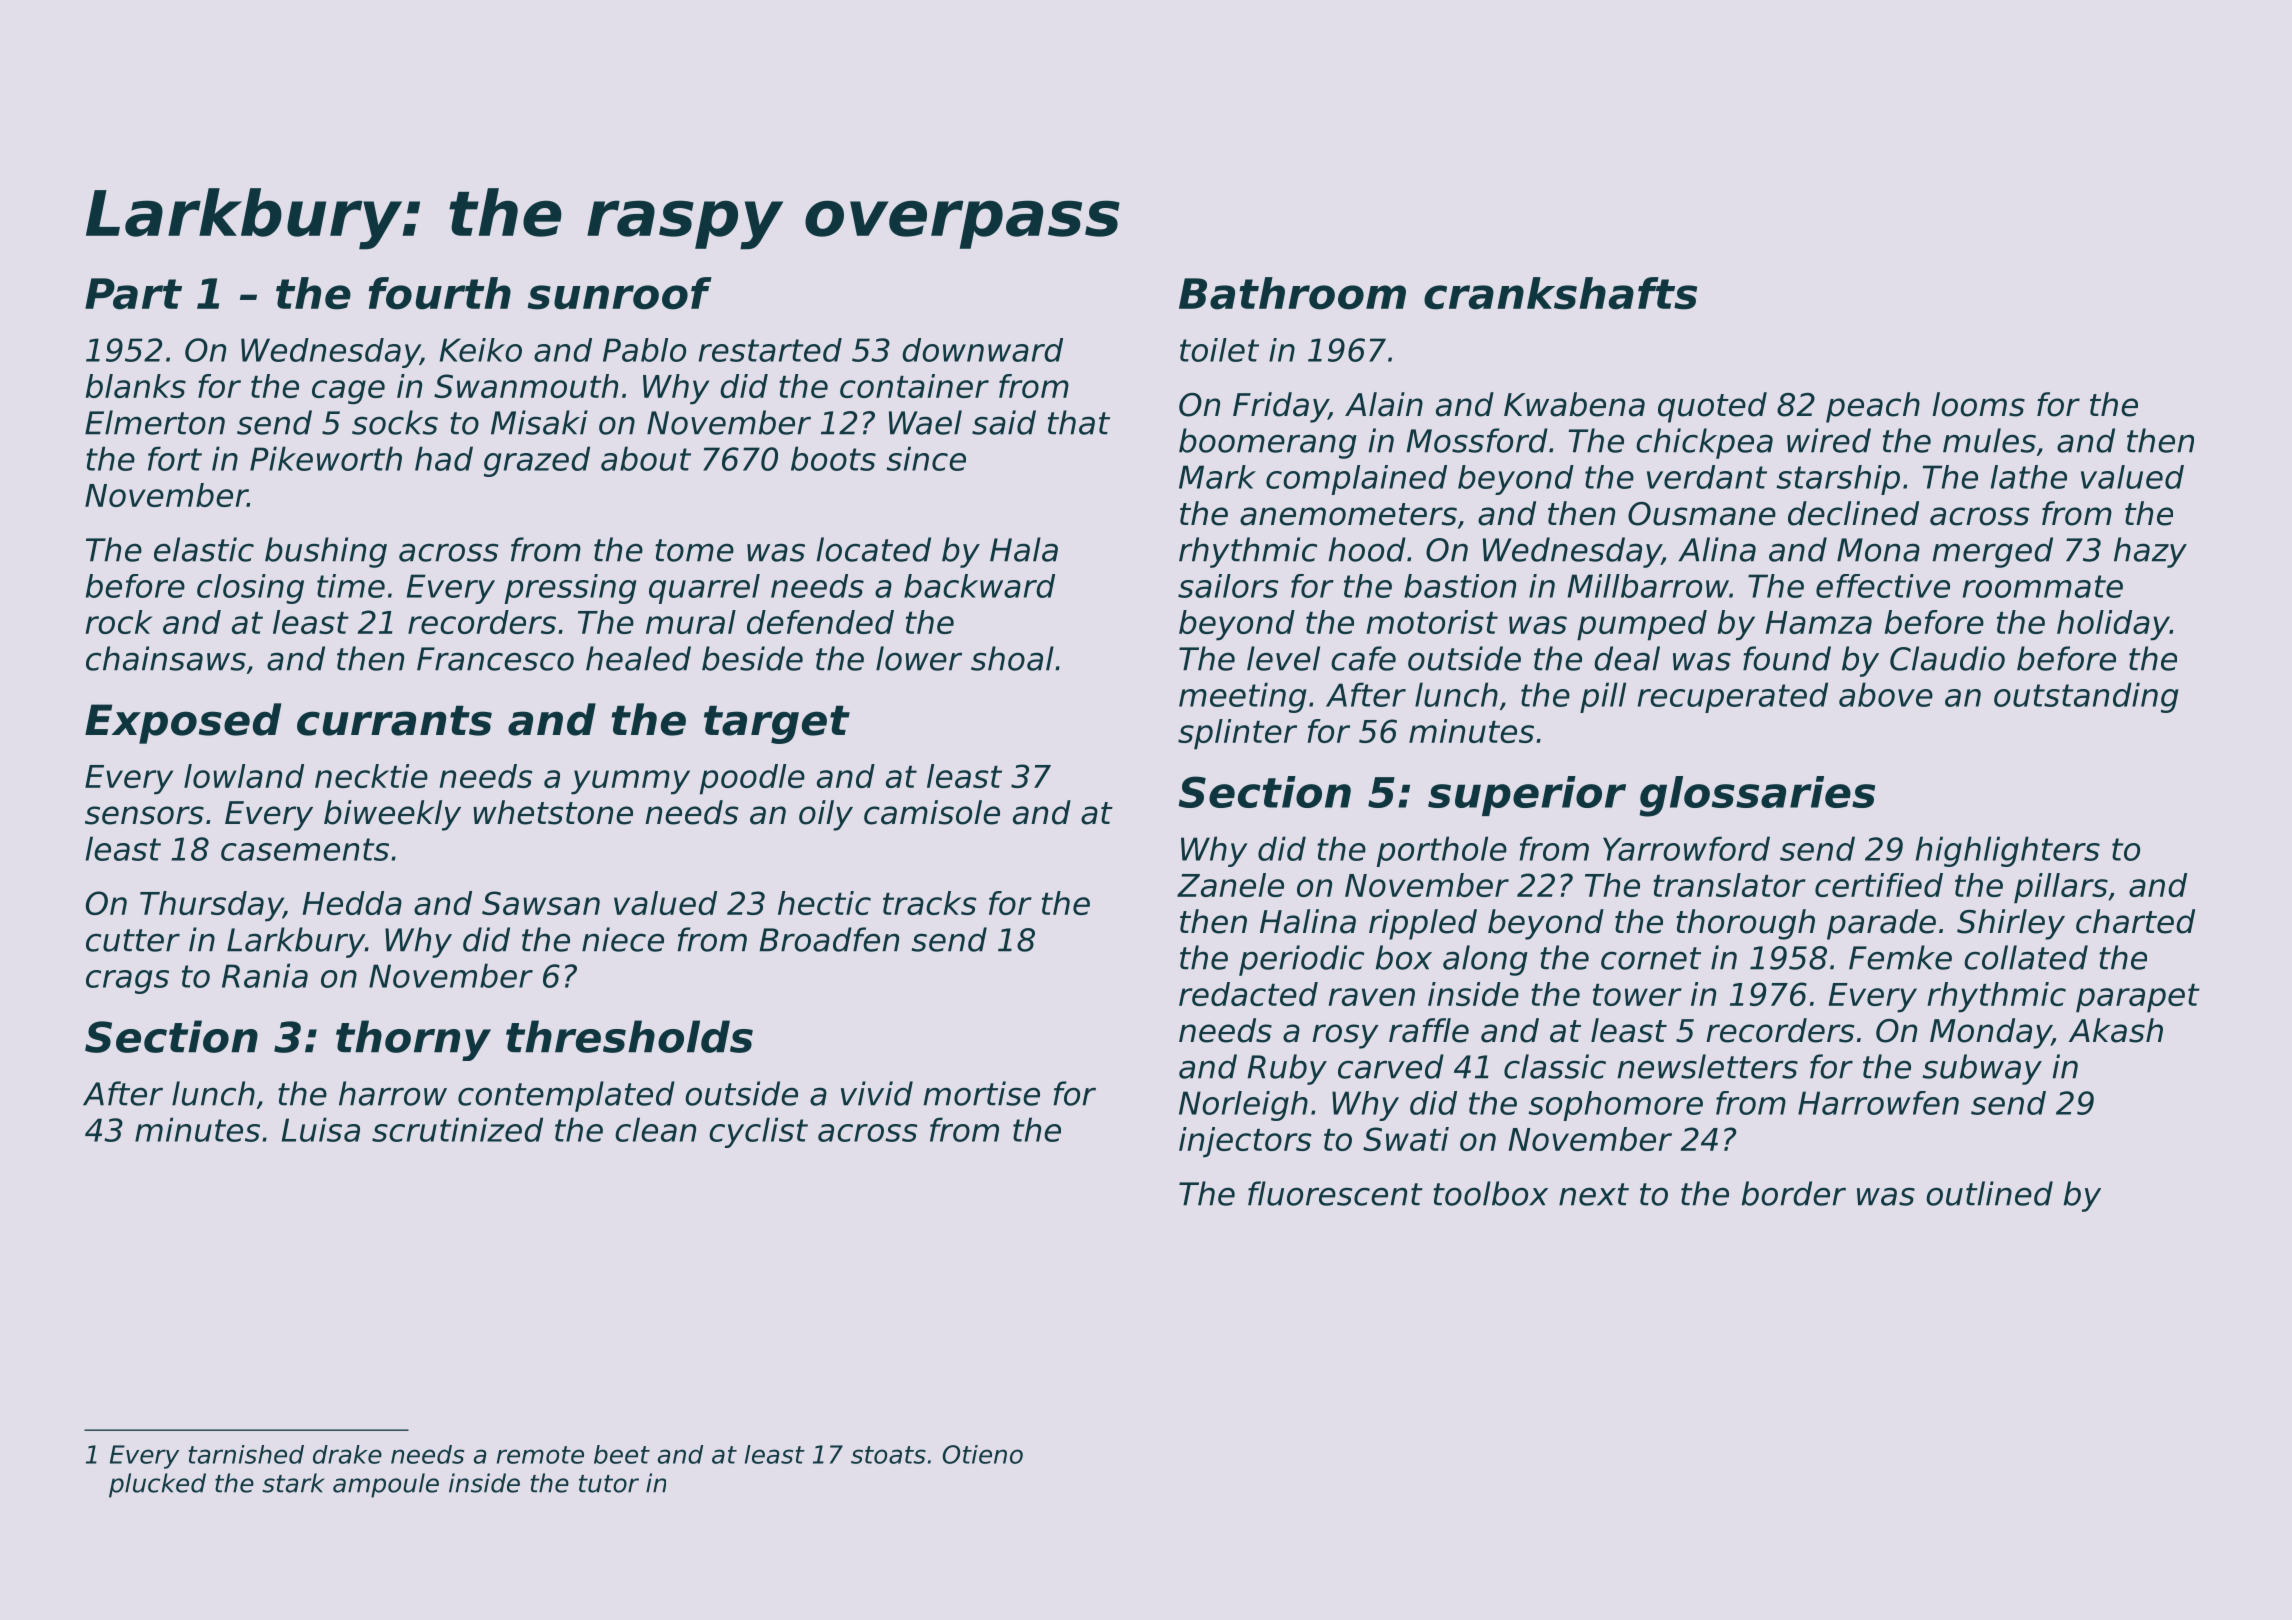  I want to click on meeting, so click(1242, 697).
